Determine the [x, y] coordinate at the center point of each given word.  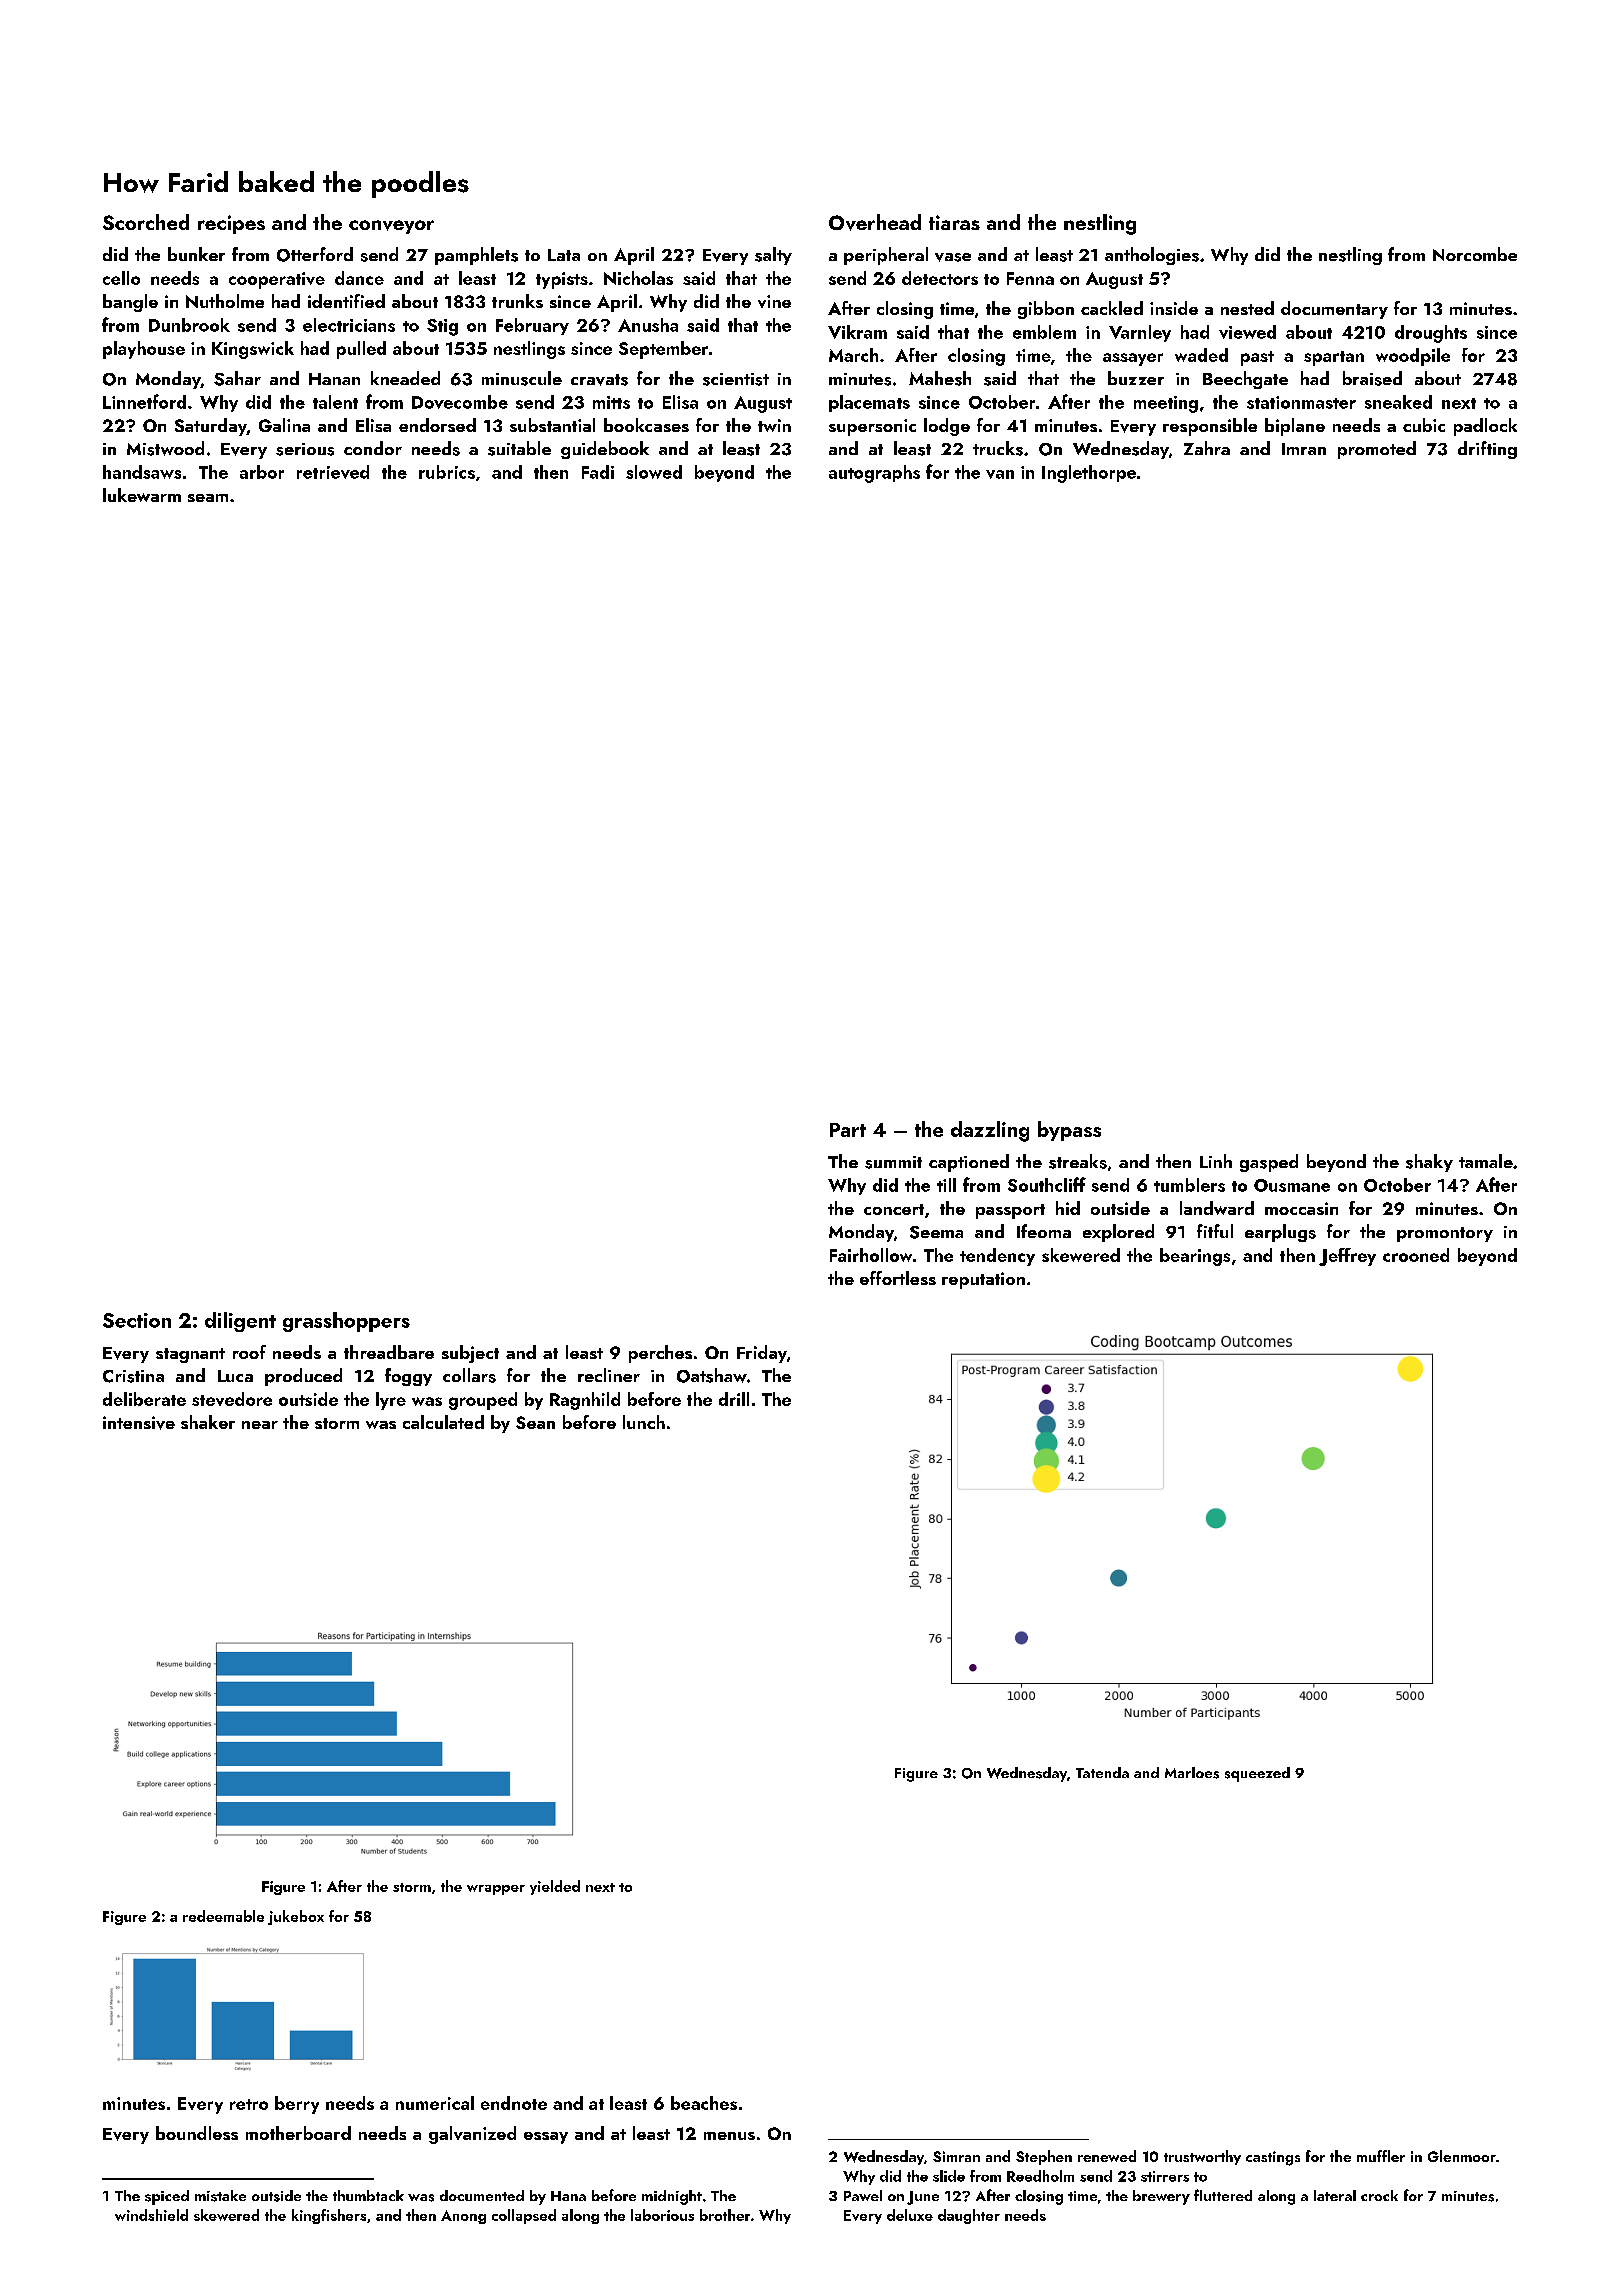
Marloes [1192, 1773]
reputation [983, 1280]
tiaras [954, 222]
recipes [231, 224]
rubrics [447, 472]
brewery [1161, 2197]
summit [893, 1162]
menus [729, 2136]
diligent [240, 1322]
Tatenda [1102, 1772]
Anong [463, 2217]
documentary [1334, 310]
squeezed [1257, 1774]
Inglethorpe [1089, 474]
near [260, 1425]
